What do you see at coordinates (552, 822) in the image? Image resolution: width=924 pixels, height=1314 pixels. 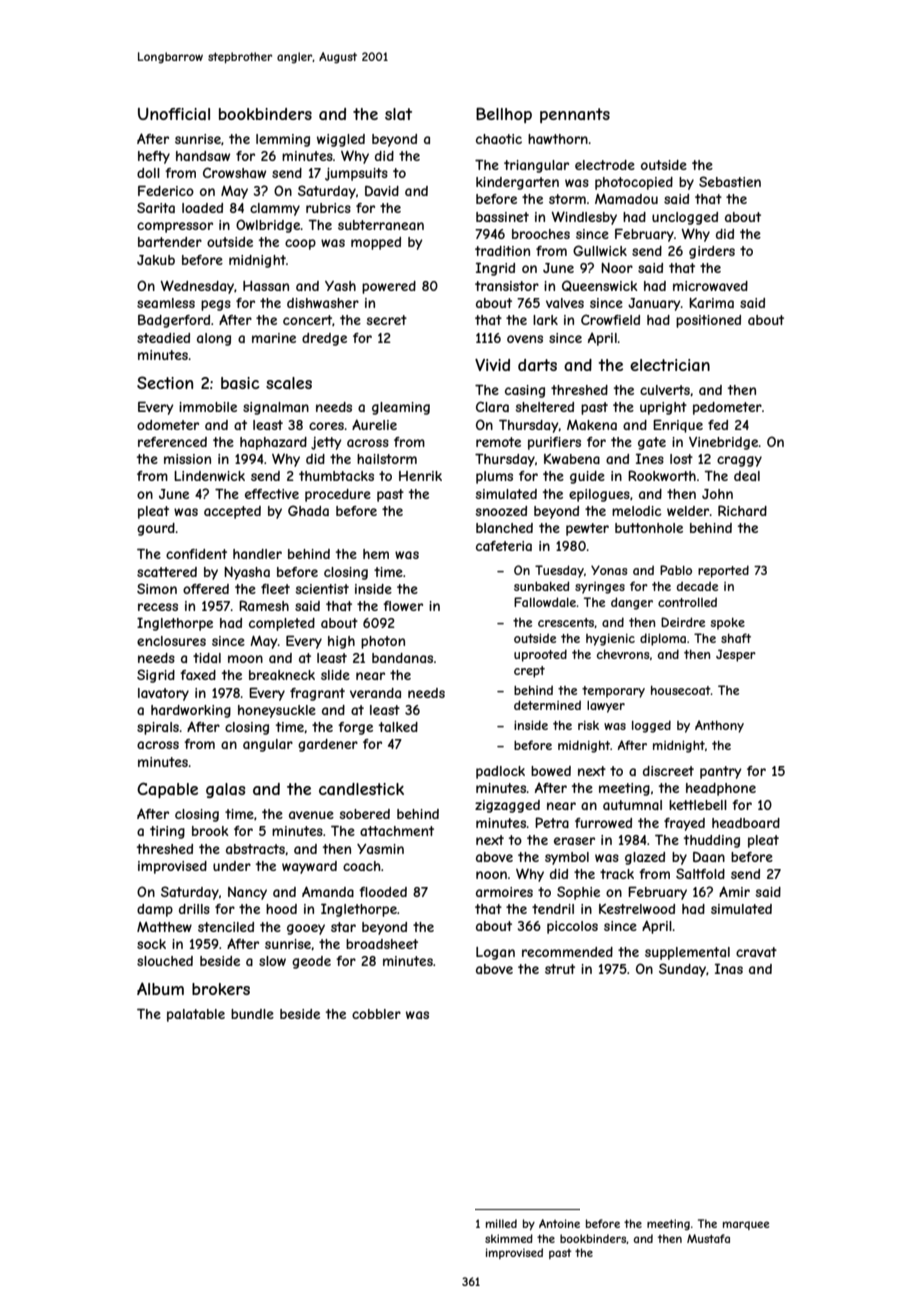 I see `Petra` at bounding box center [552, 822].
